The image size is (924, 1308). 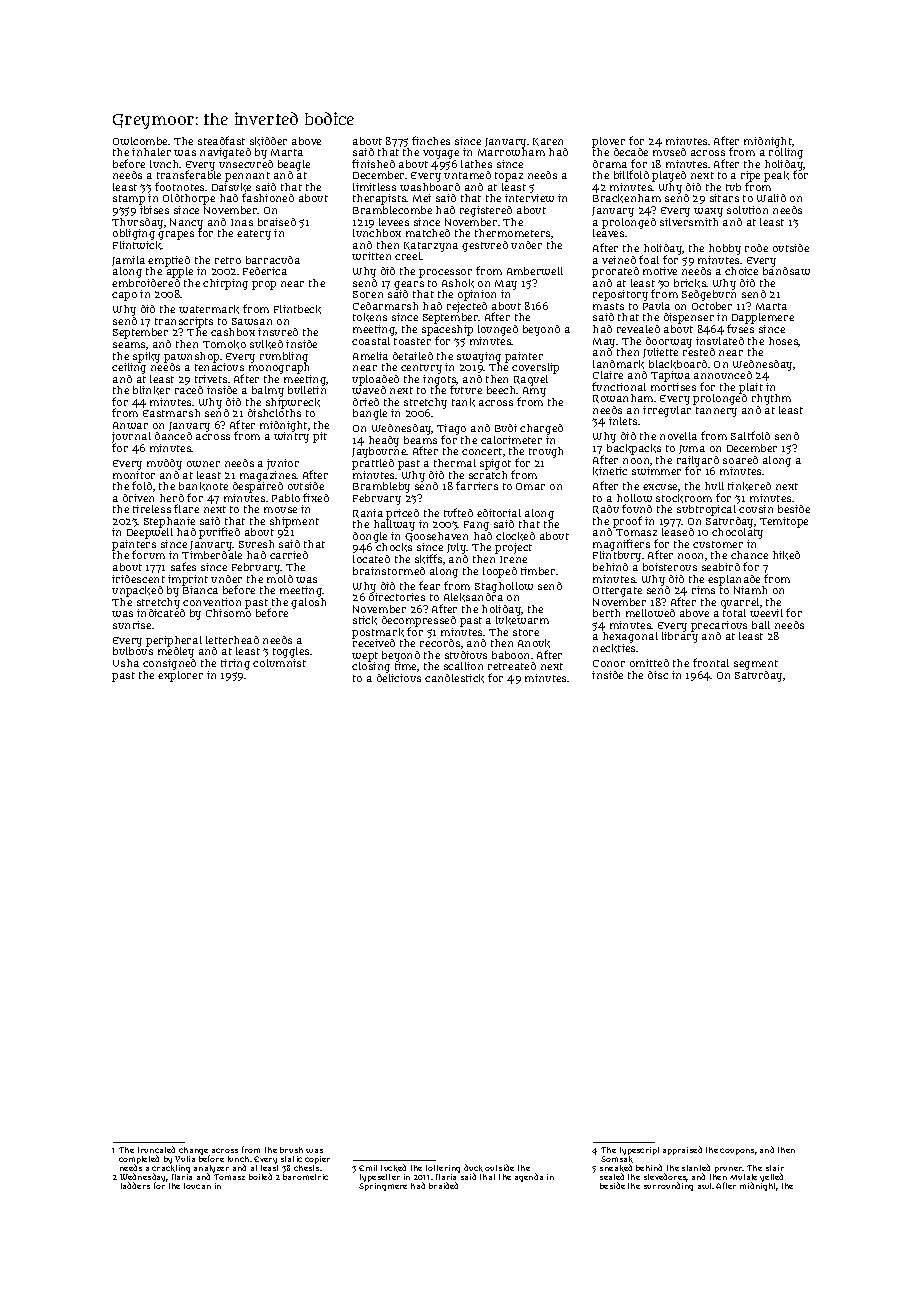 I want to click on skidder, so click(x=268, y=141).
